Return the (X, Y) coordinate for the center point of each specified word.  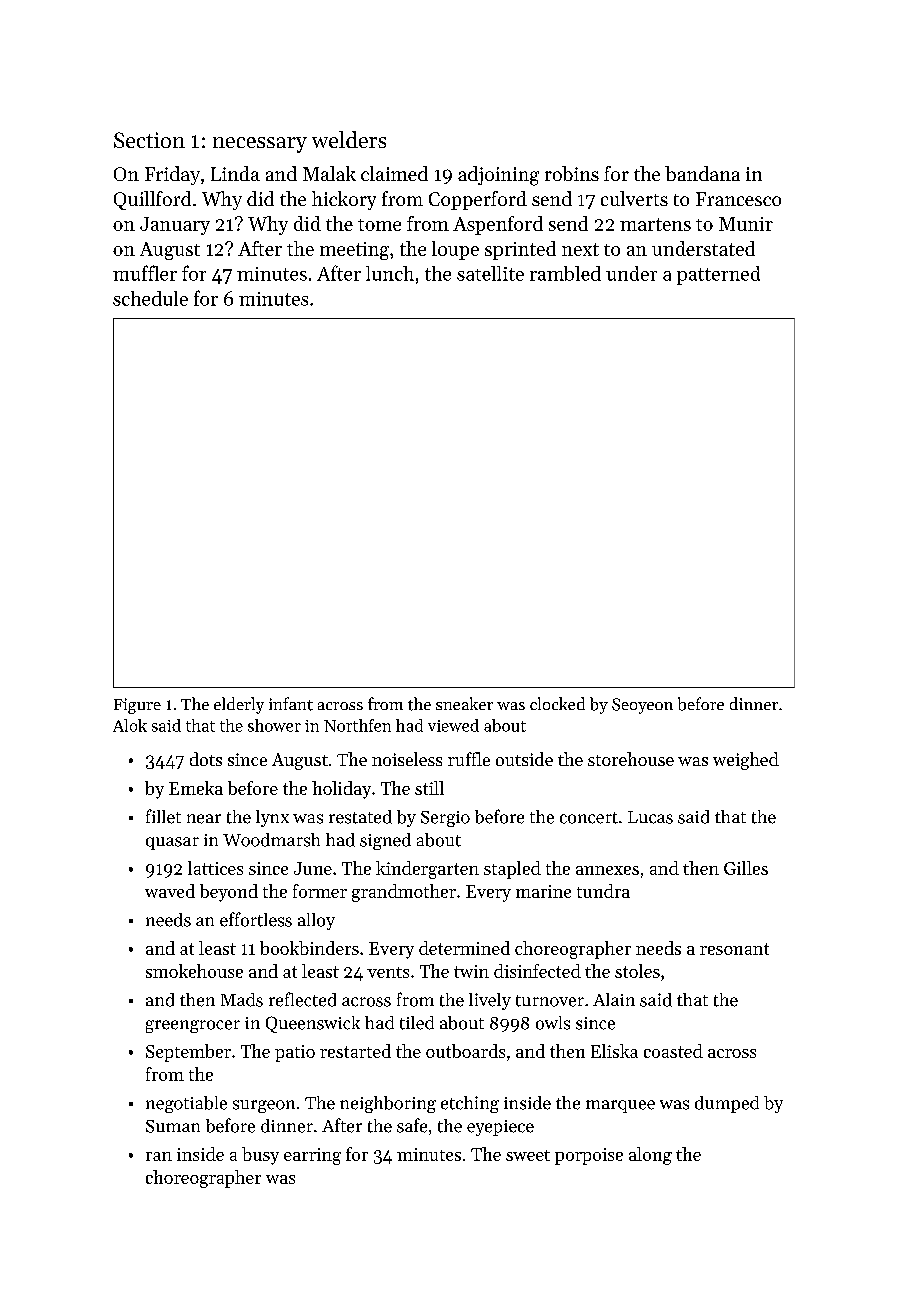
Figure (137, 706)
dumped (727, 1104)
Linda (235, 173)
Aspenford (498, 225)
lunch (390, 273)
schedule (150, 298)
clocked (557, 703)
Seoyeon (642, 706)
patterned (718, 275)
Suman (173, 1126)
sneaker (464, 703)
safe (412, 1125)
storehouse (631, 759)
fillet (163, 816)
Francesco (738, 199)
